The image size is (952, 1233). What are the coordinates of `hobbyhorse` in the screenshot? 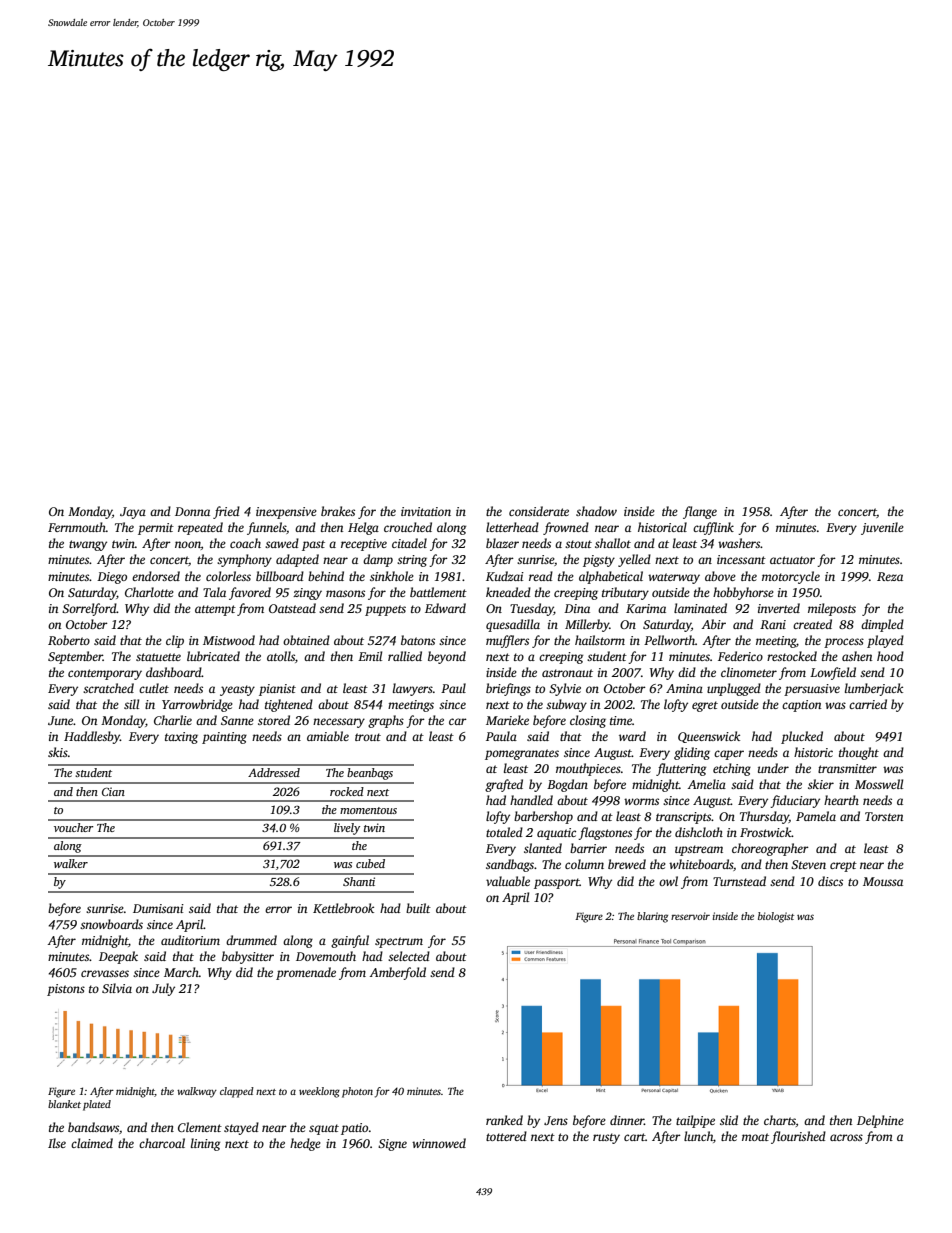 It's located at (743, 593).
